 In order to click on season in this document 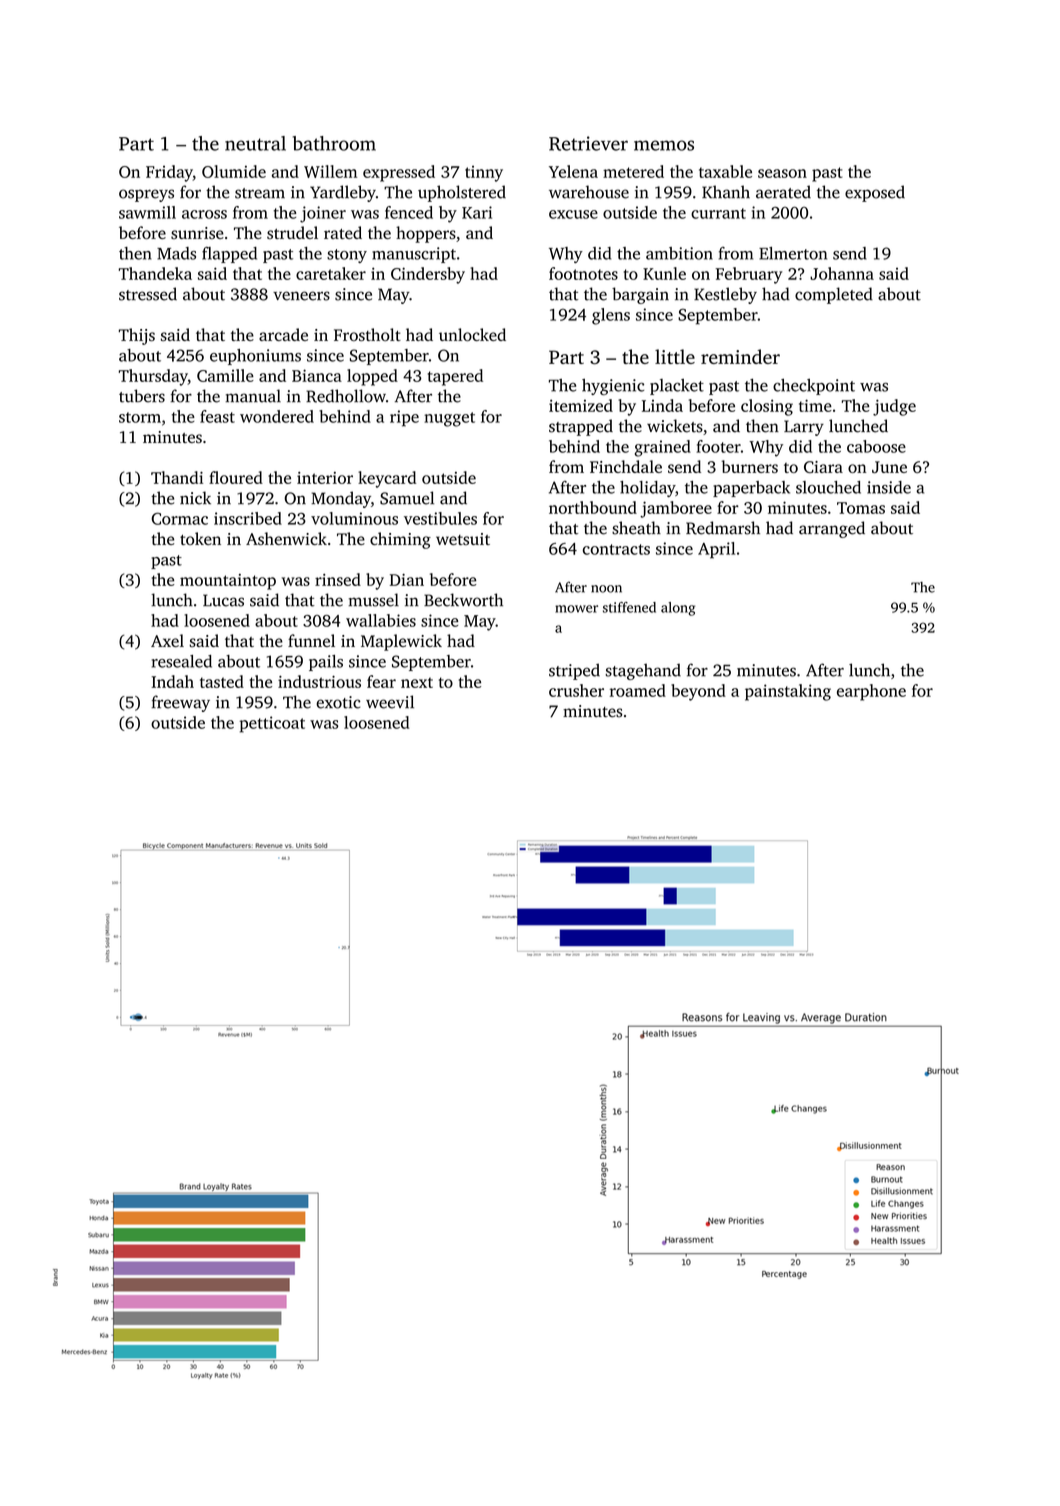, I will do `click(782, 173)`.
